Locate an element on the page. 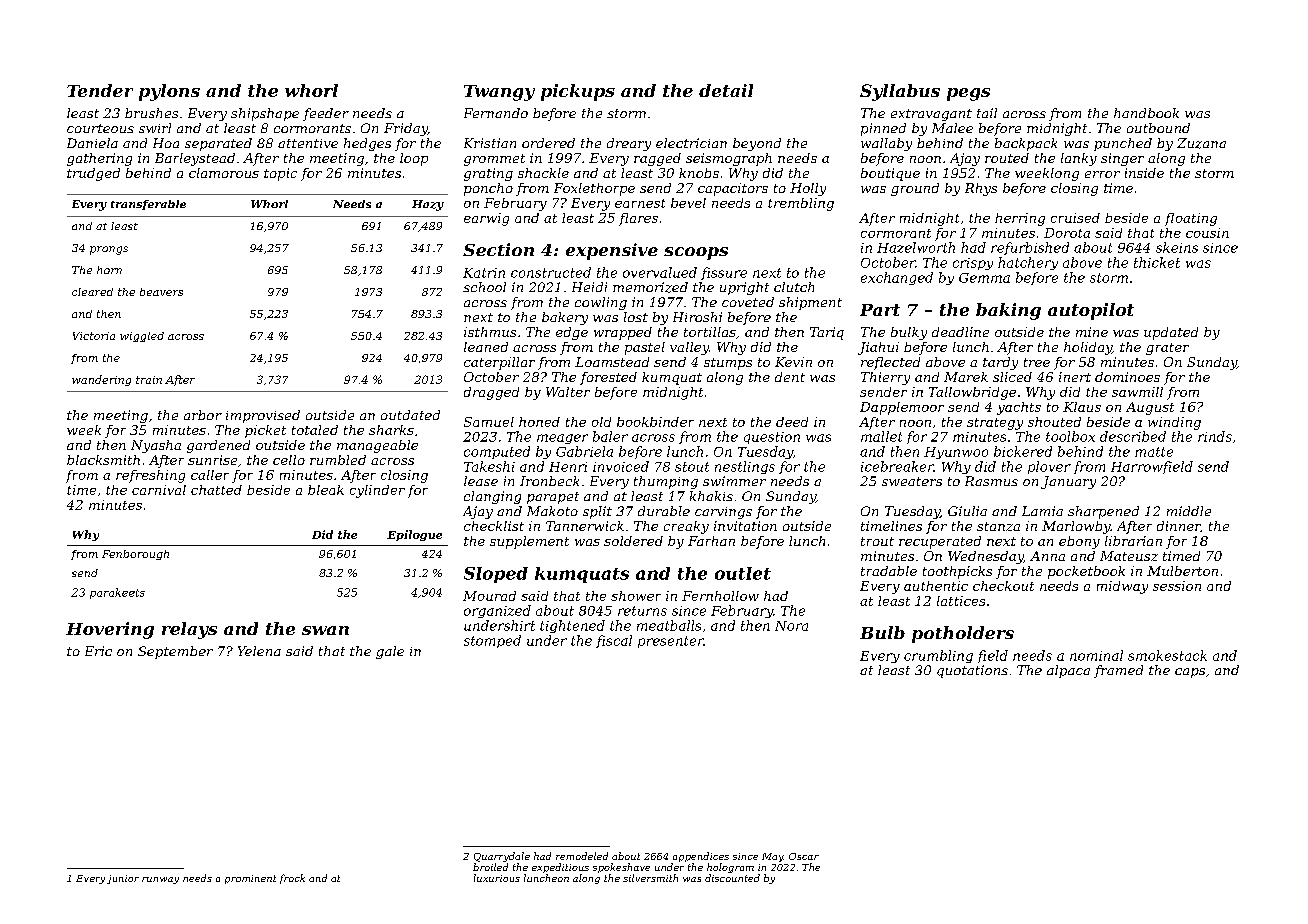  cleared is located at coordinates (92, 292).
